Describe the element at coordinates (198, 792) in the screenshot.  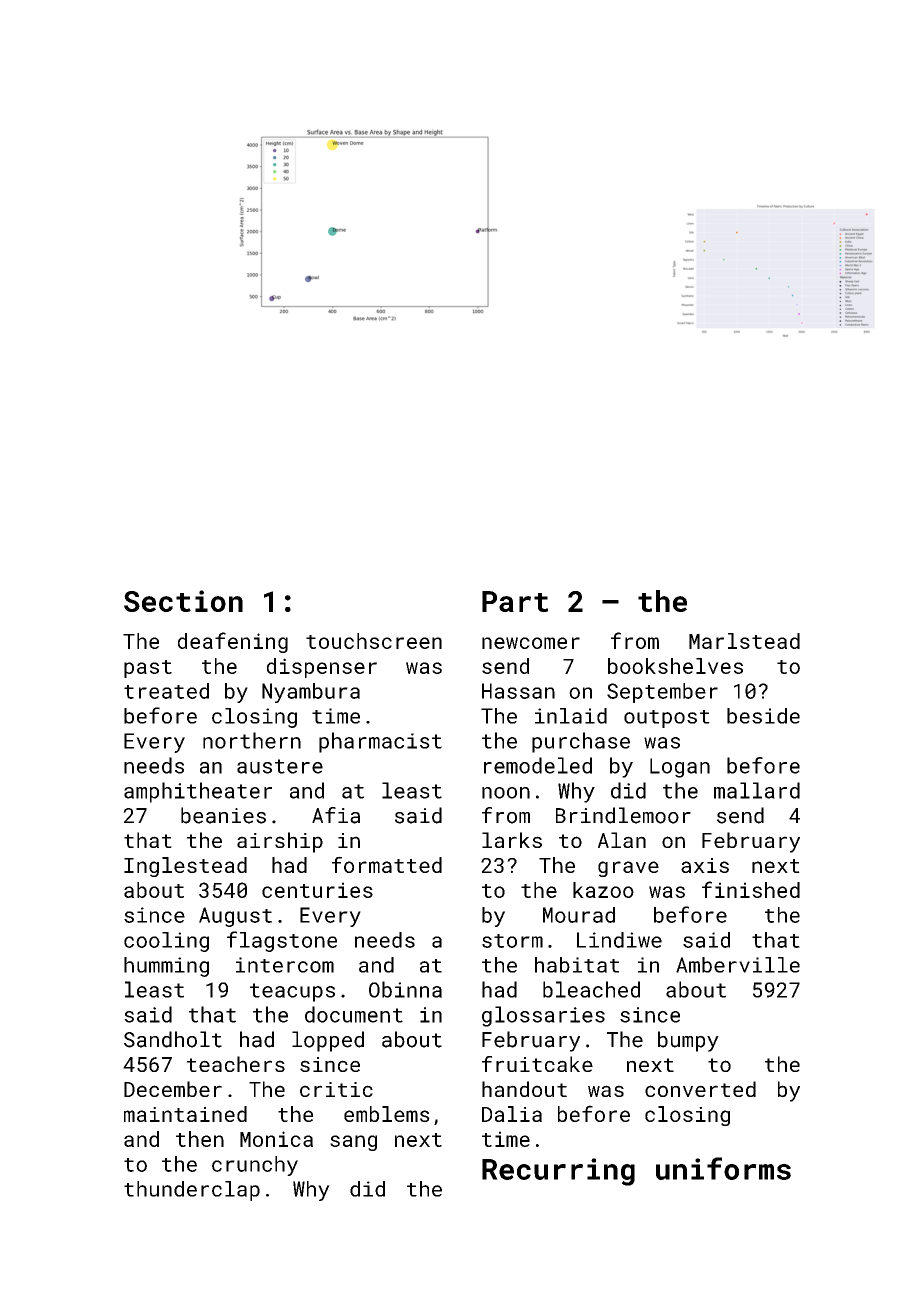
I see `amphitheater` at that location.
